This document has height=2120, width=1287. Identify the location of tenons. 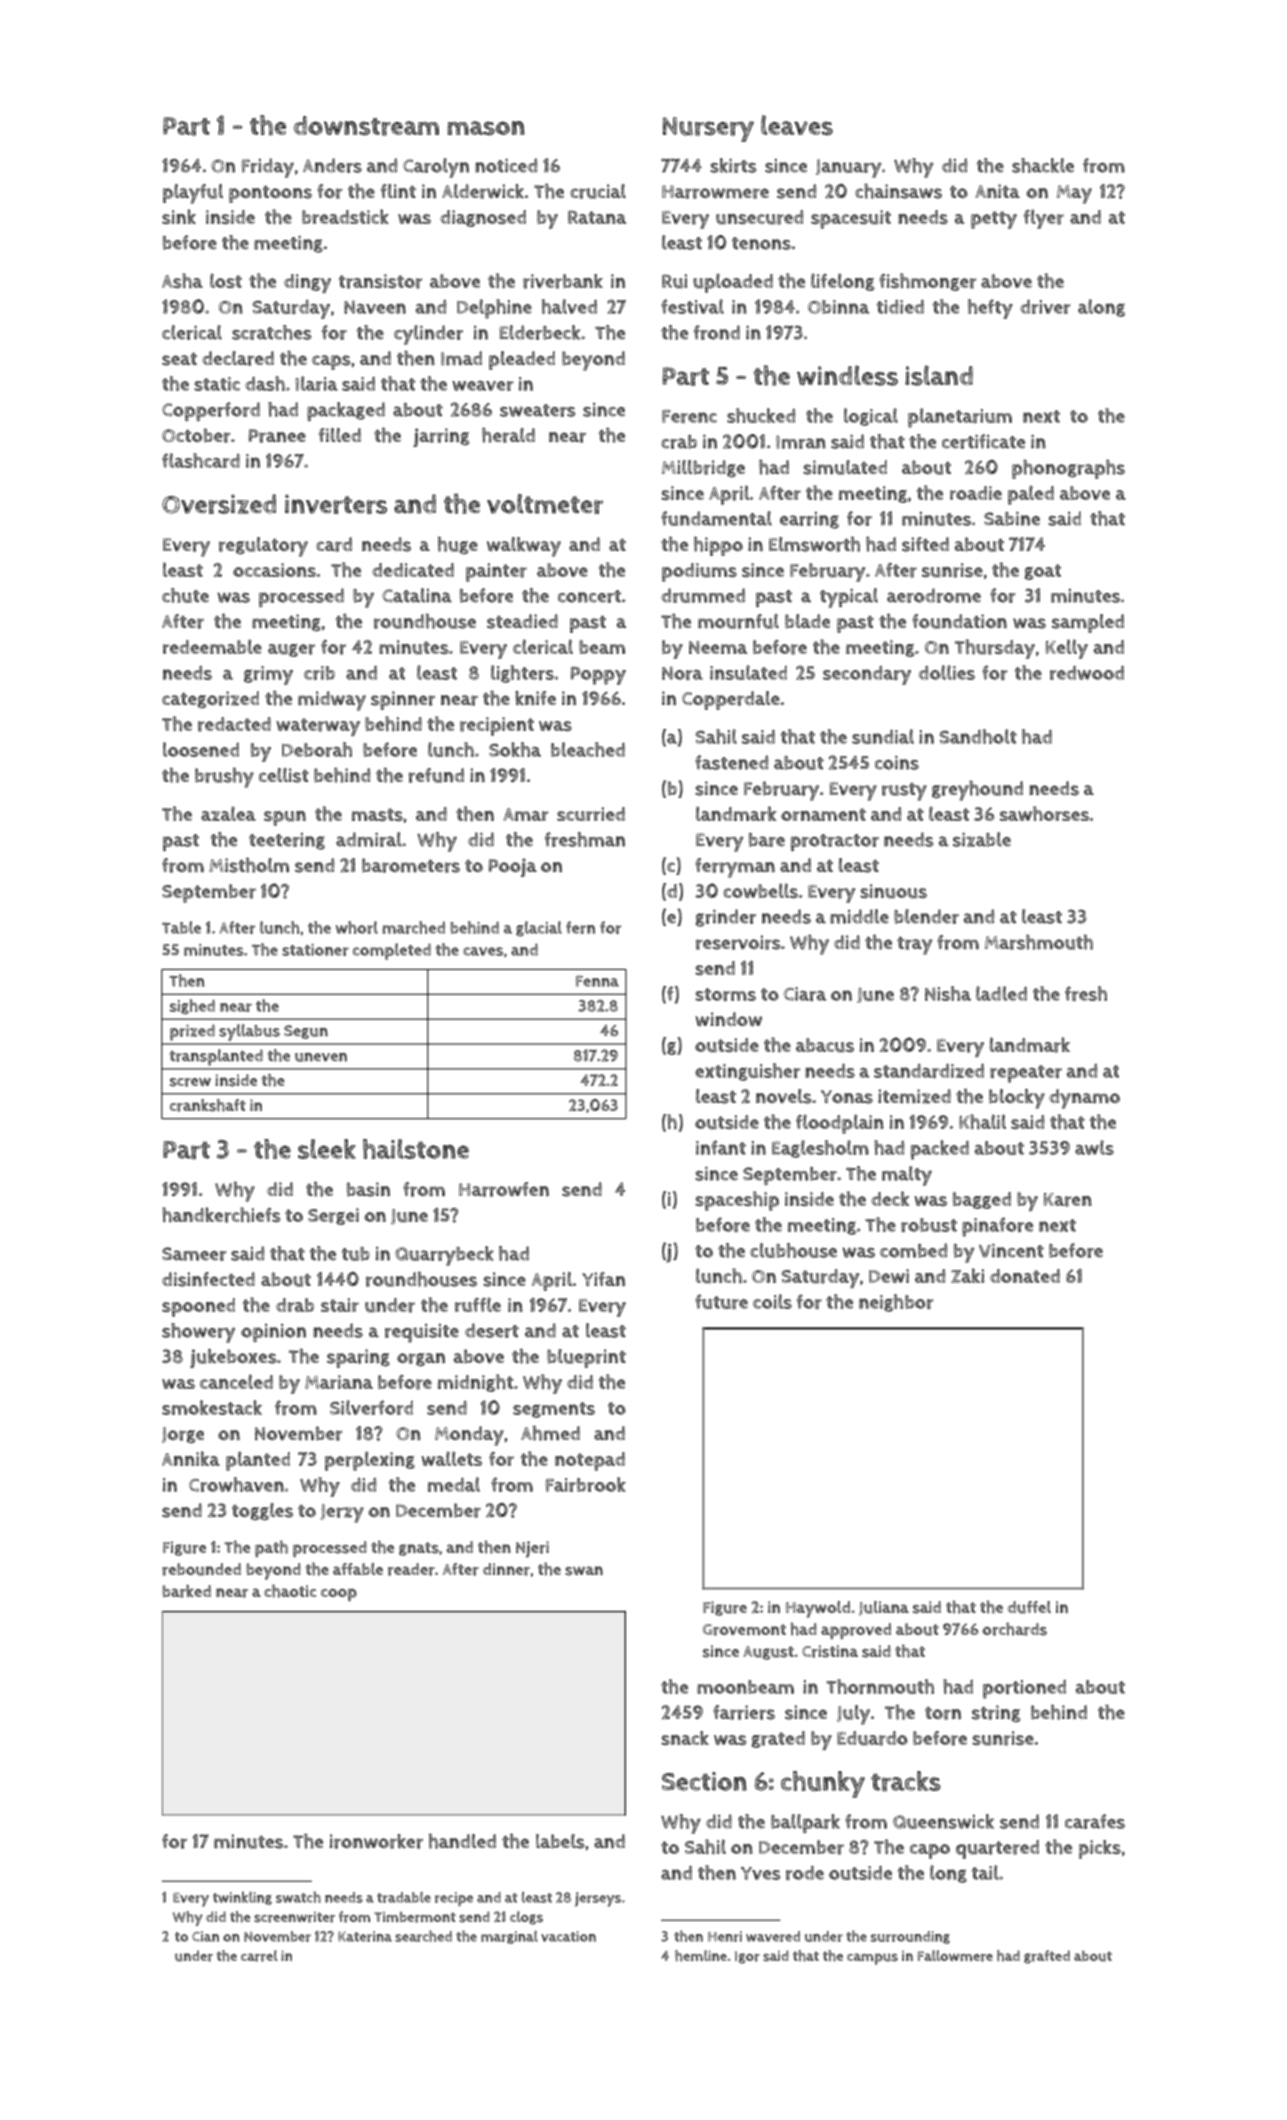
(761, 243).
